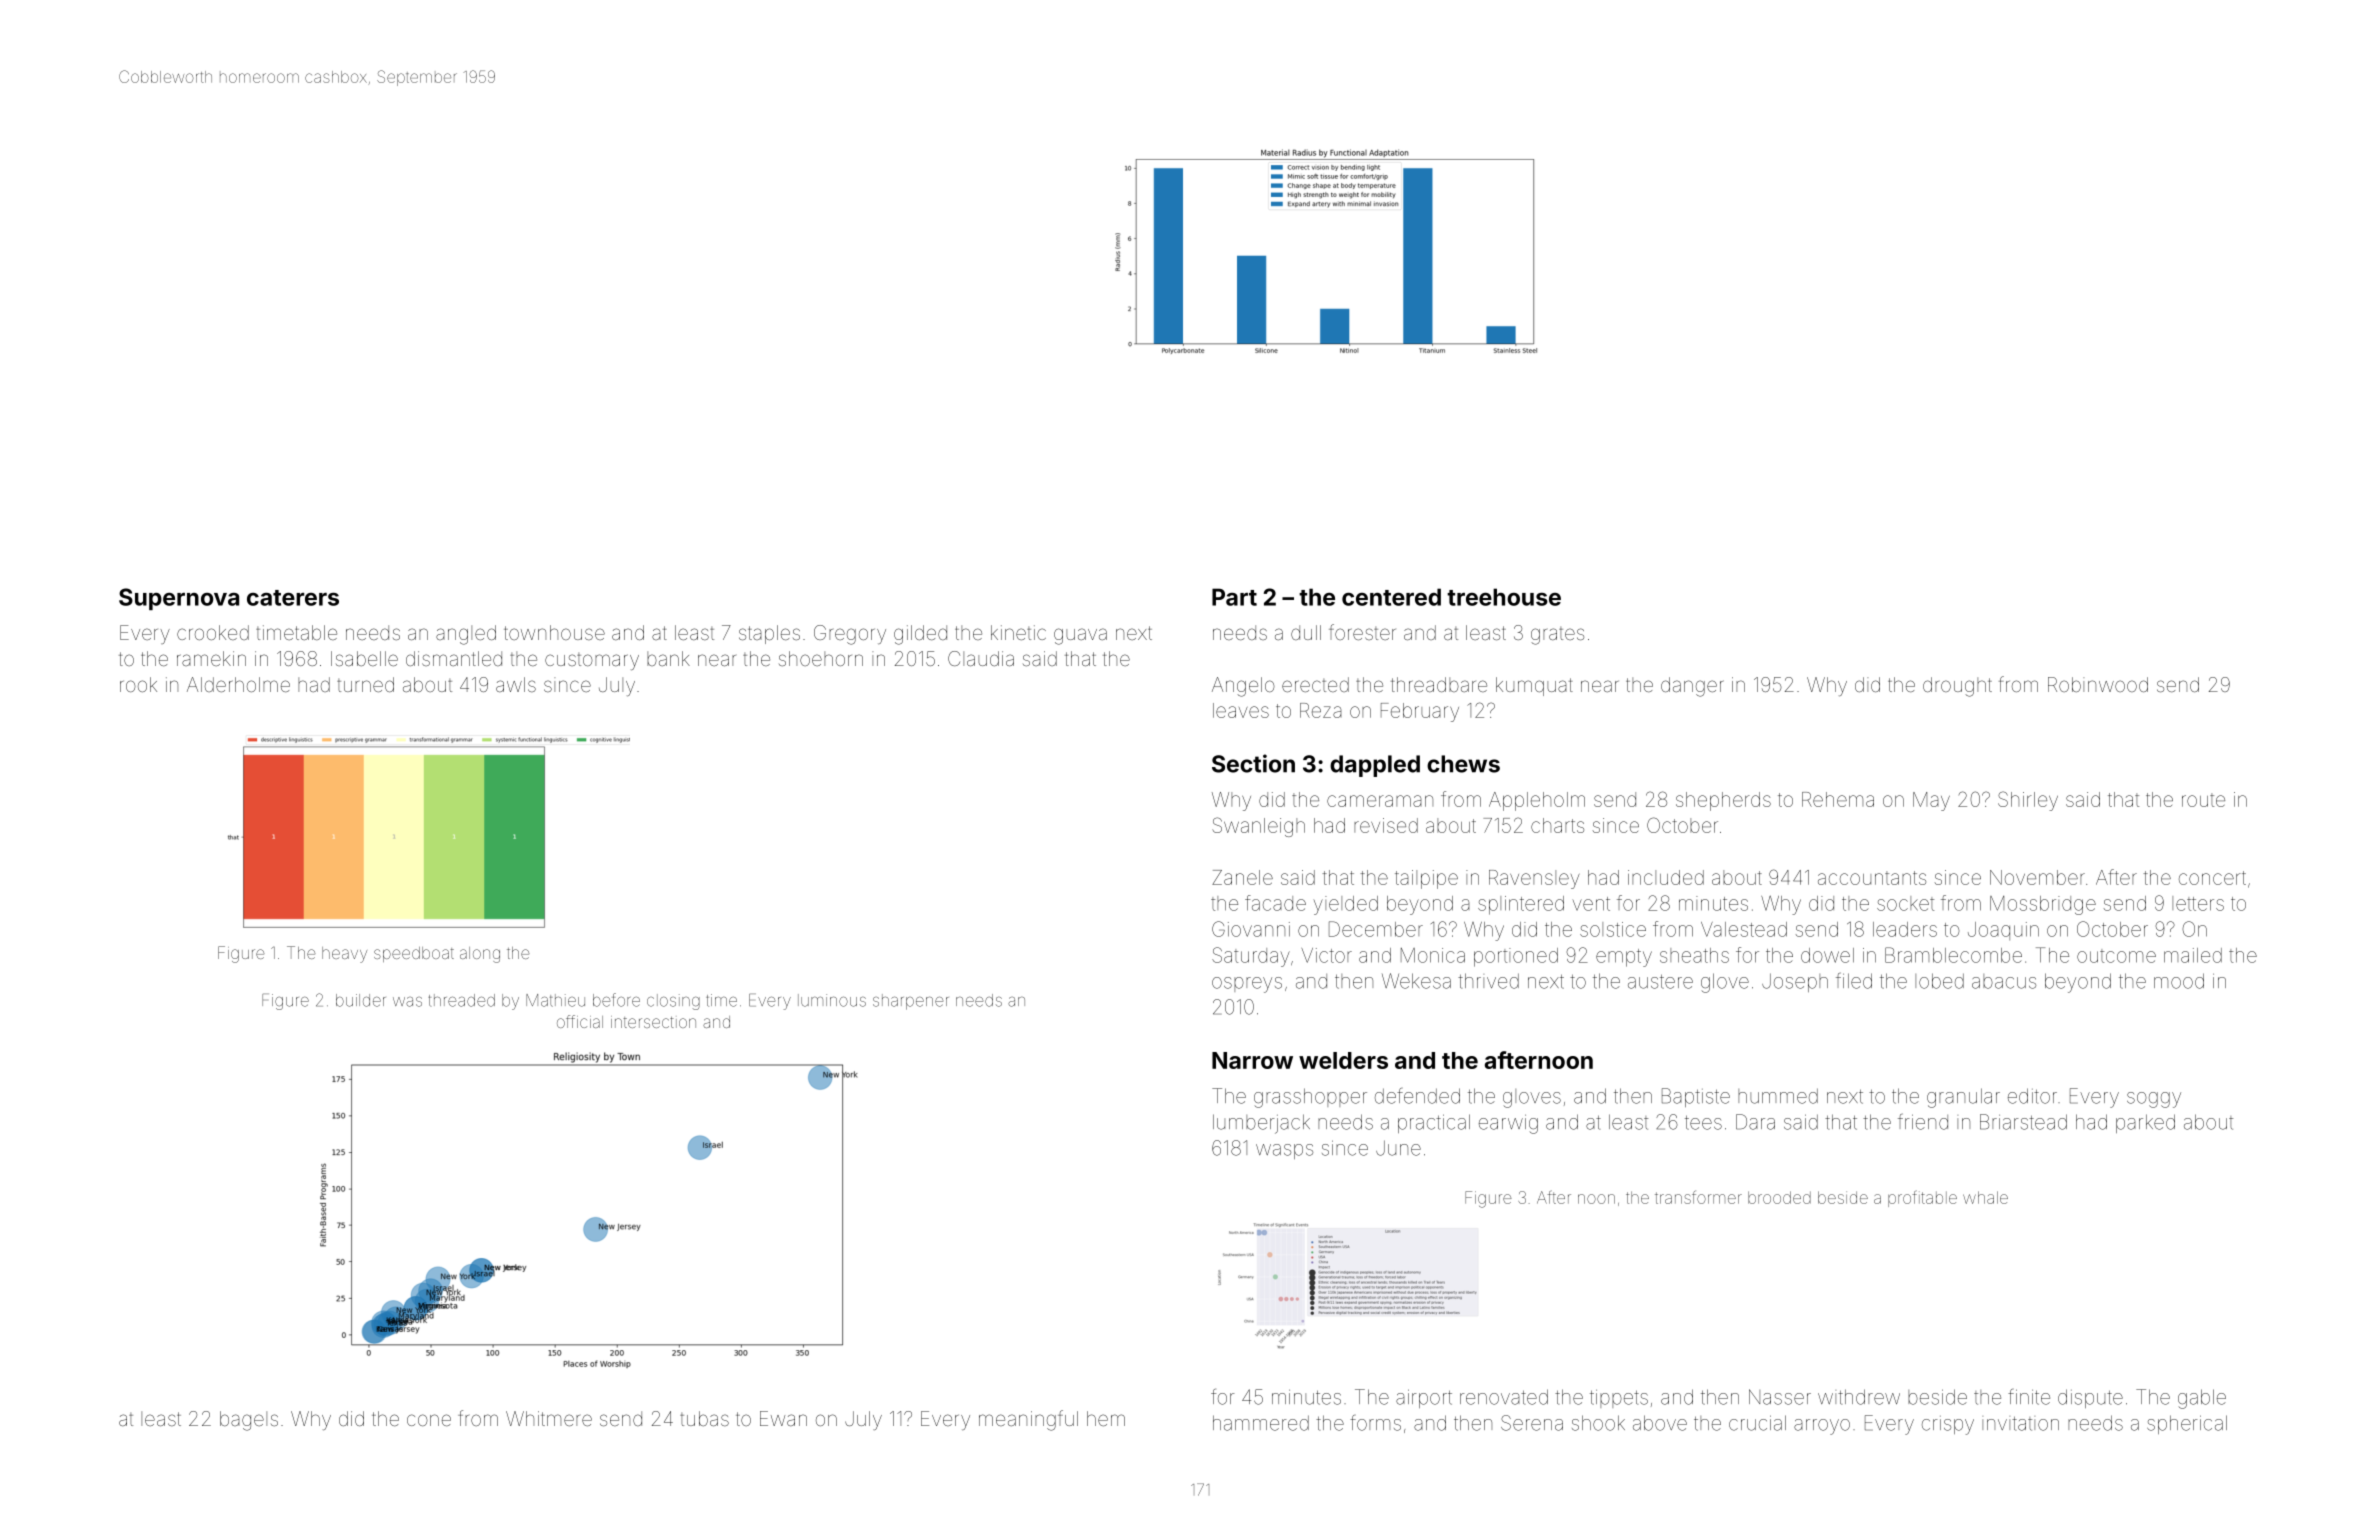  What do you see at coordinates (2203, 800) in the screenshot?
I see `route` at bounding box center [2203, 800].
